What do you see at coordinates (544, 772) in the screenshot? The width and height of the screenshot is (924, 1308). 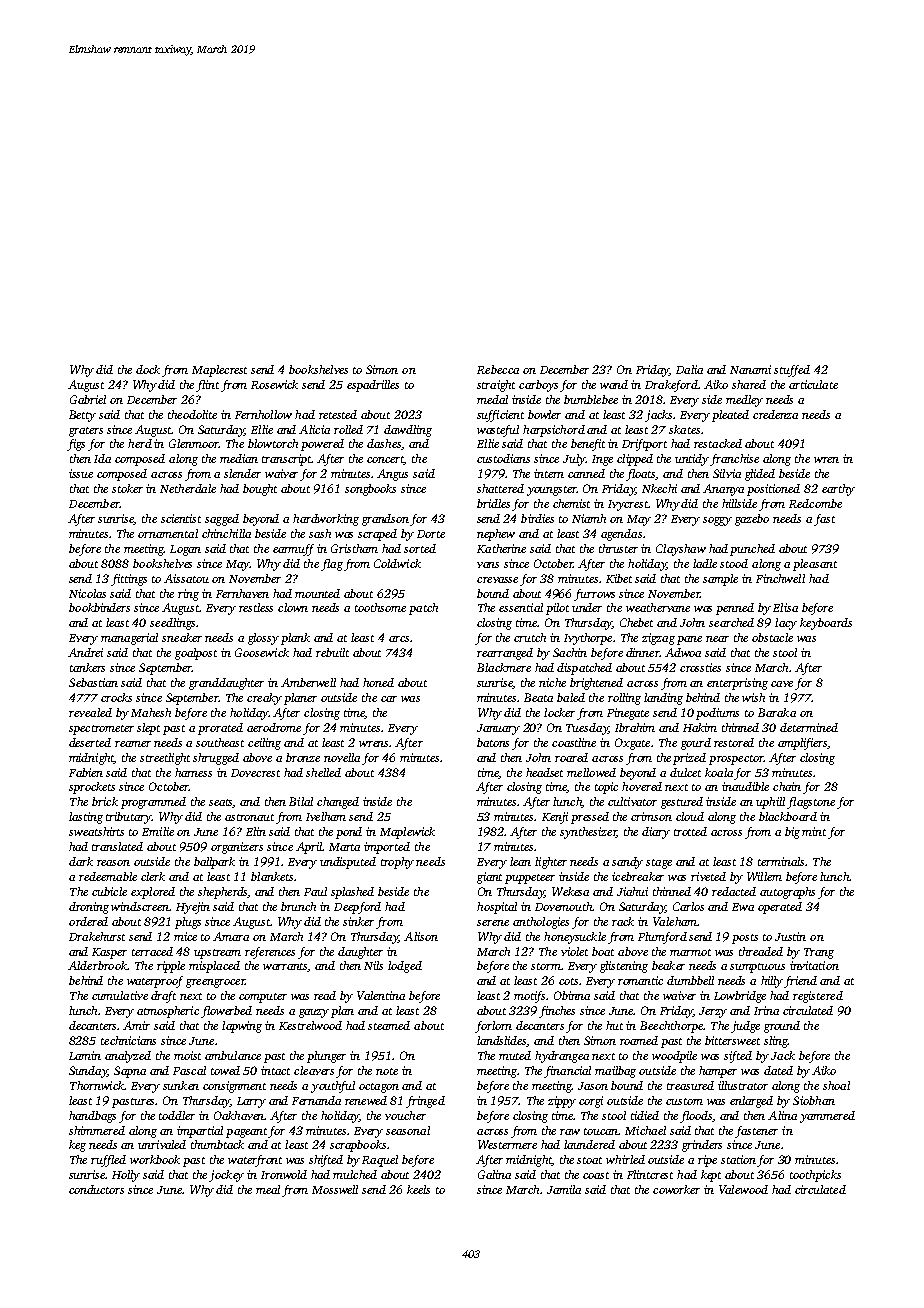 I see `headset` at bounding box center [544, 772].
